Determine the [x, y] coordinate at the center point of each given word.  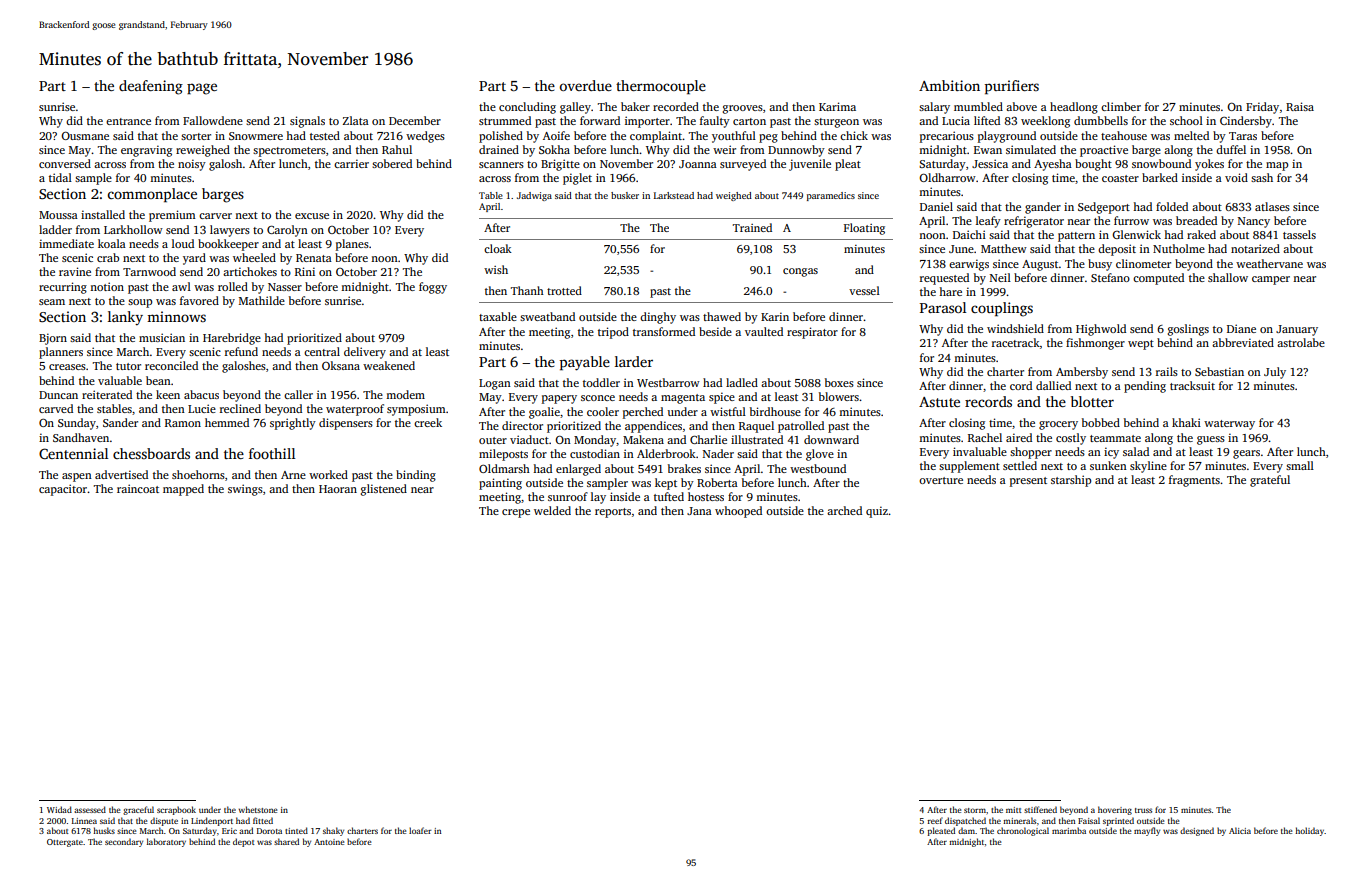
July [1275, 373]
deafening [151, 87]
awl [181, 286]
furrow [1131, 220]
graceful [138, 810]
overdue [586, 85]
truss [1143, 810]
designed [1197, 831]
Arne [293, 475]
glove [820, 455]
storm [975, 810]
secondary [124, 842]
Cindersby [1246, 122]
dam [966, 830]
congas [800, 272]
